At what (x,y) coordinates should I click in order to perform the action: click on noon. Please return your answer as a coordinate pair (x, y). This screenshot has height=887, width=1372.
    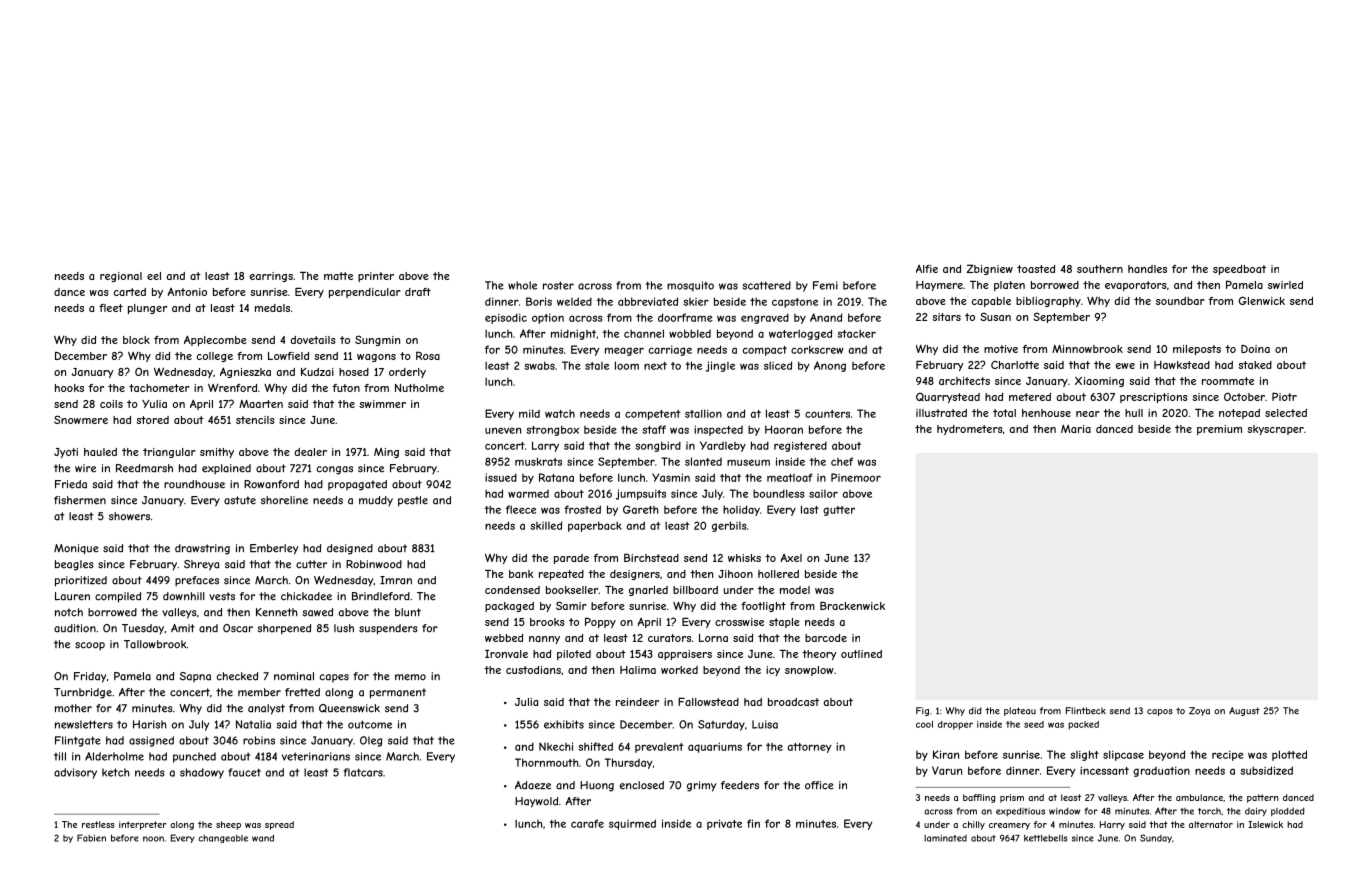
    Looking at the image, I should click on (153, 839).
